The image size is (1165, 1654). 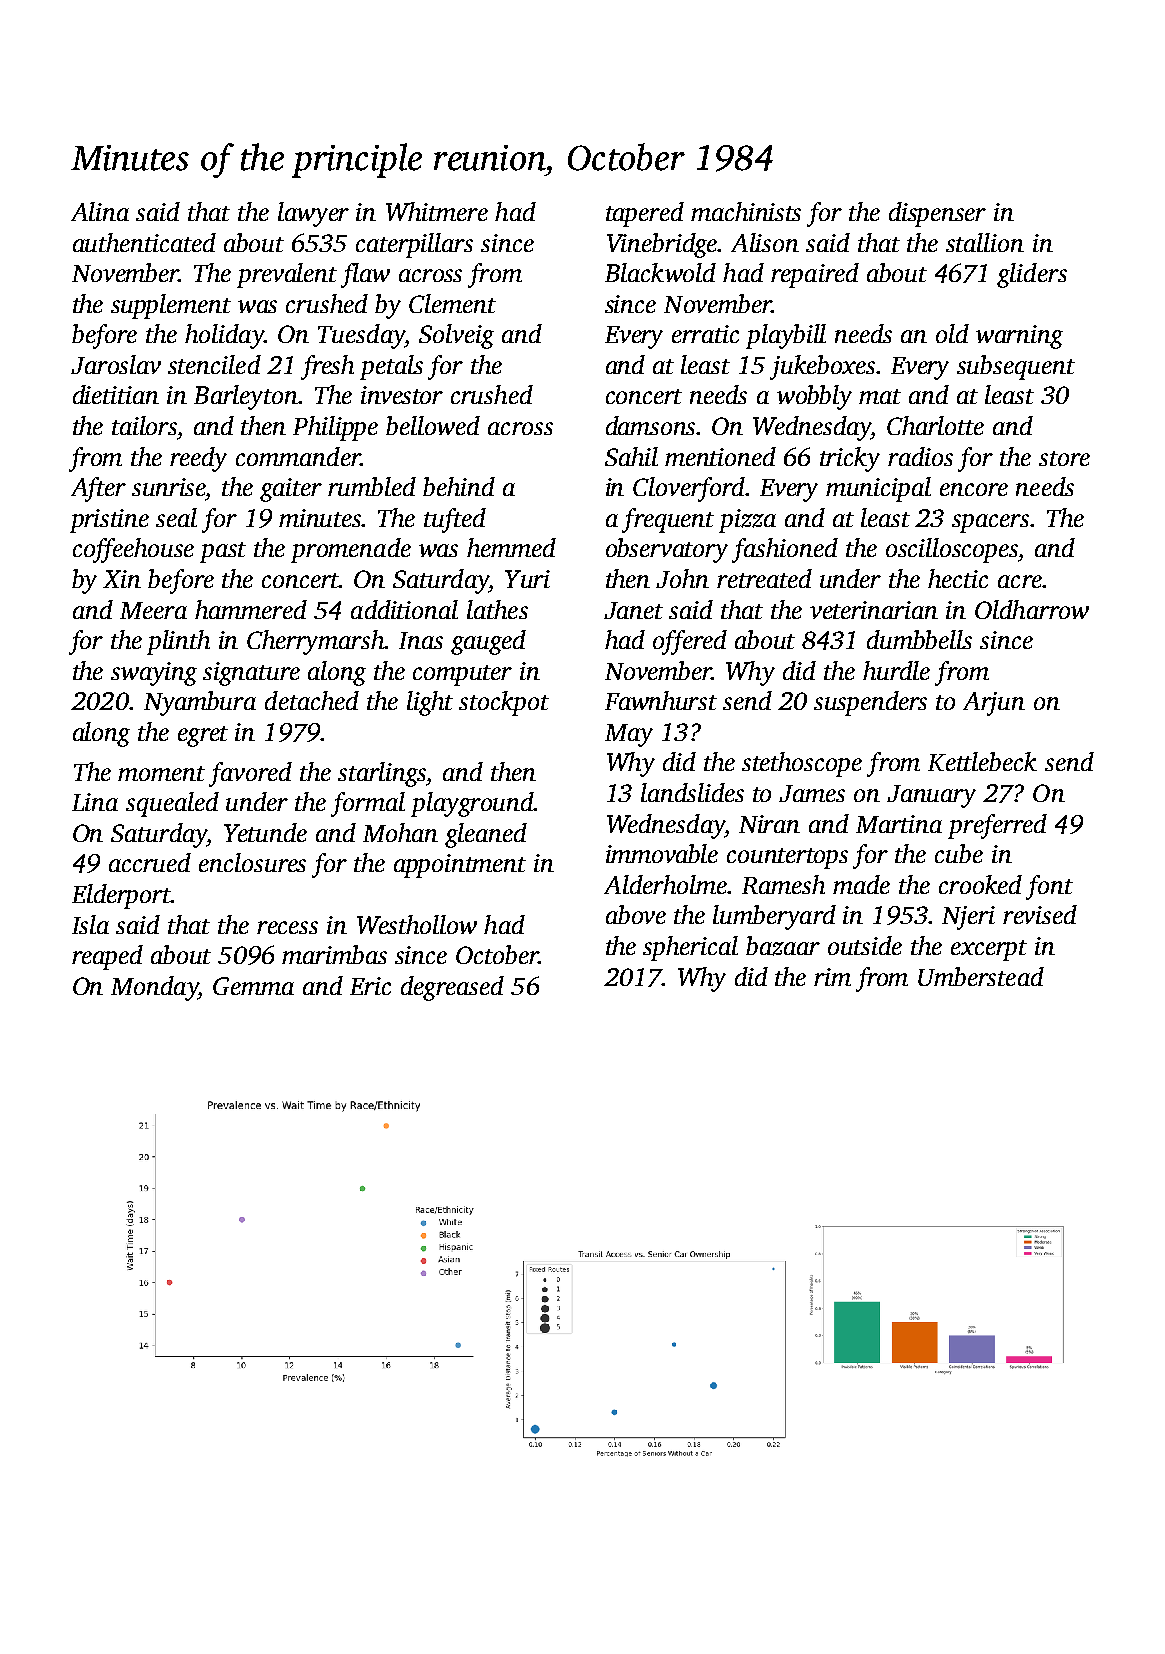 I want to click on hurdle, so click(x=896, y=670).
